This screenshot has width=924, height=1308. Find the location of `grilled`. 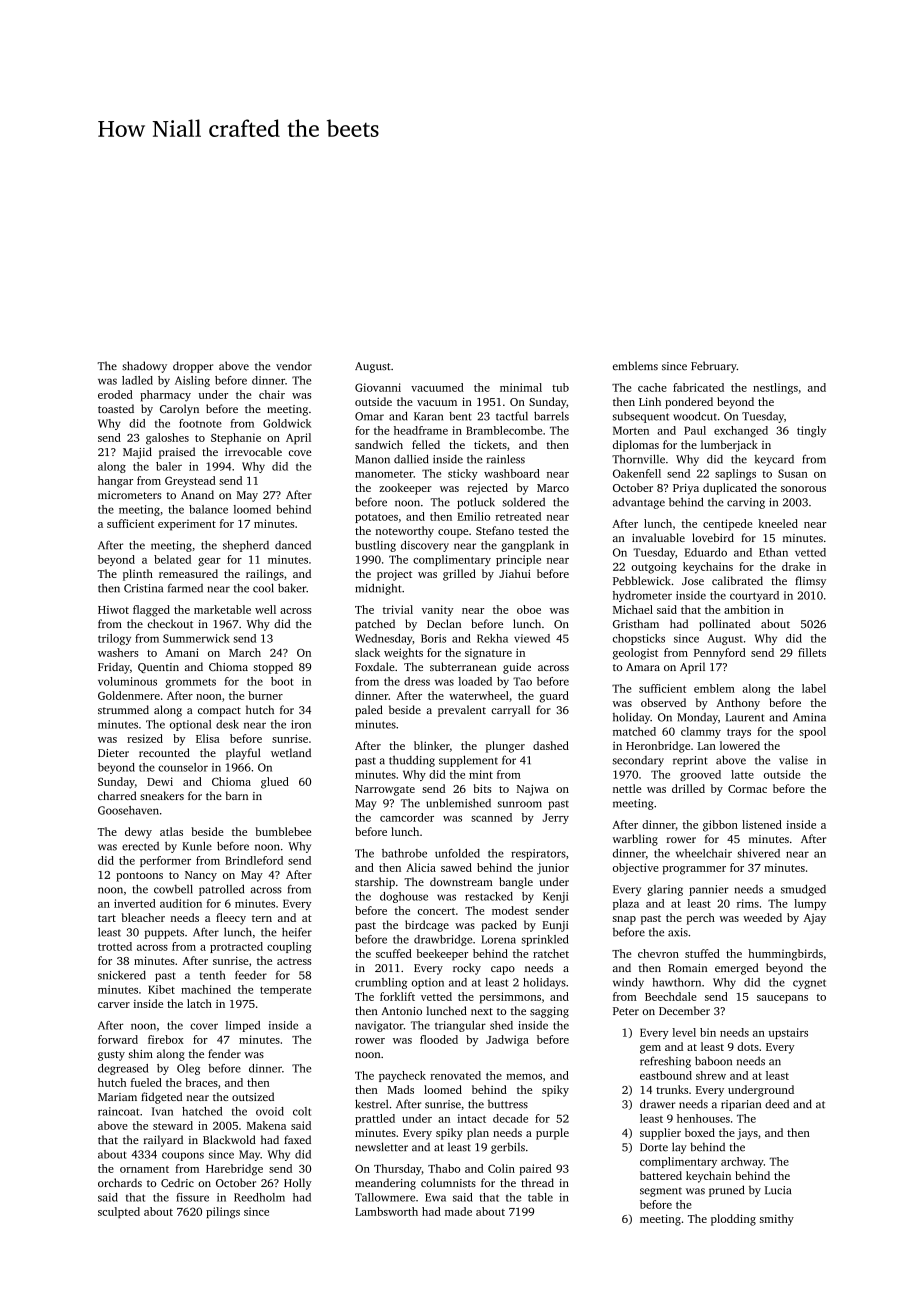

grilled is located at coordinates (459, 575).
